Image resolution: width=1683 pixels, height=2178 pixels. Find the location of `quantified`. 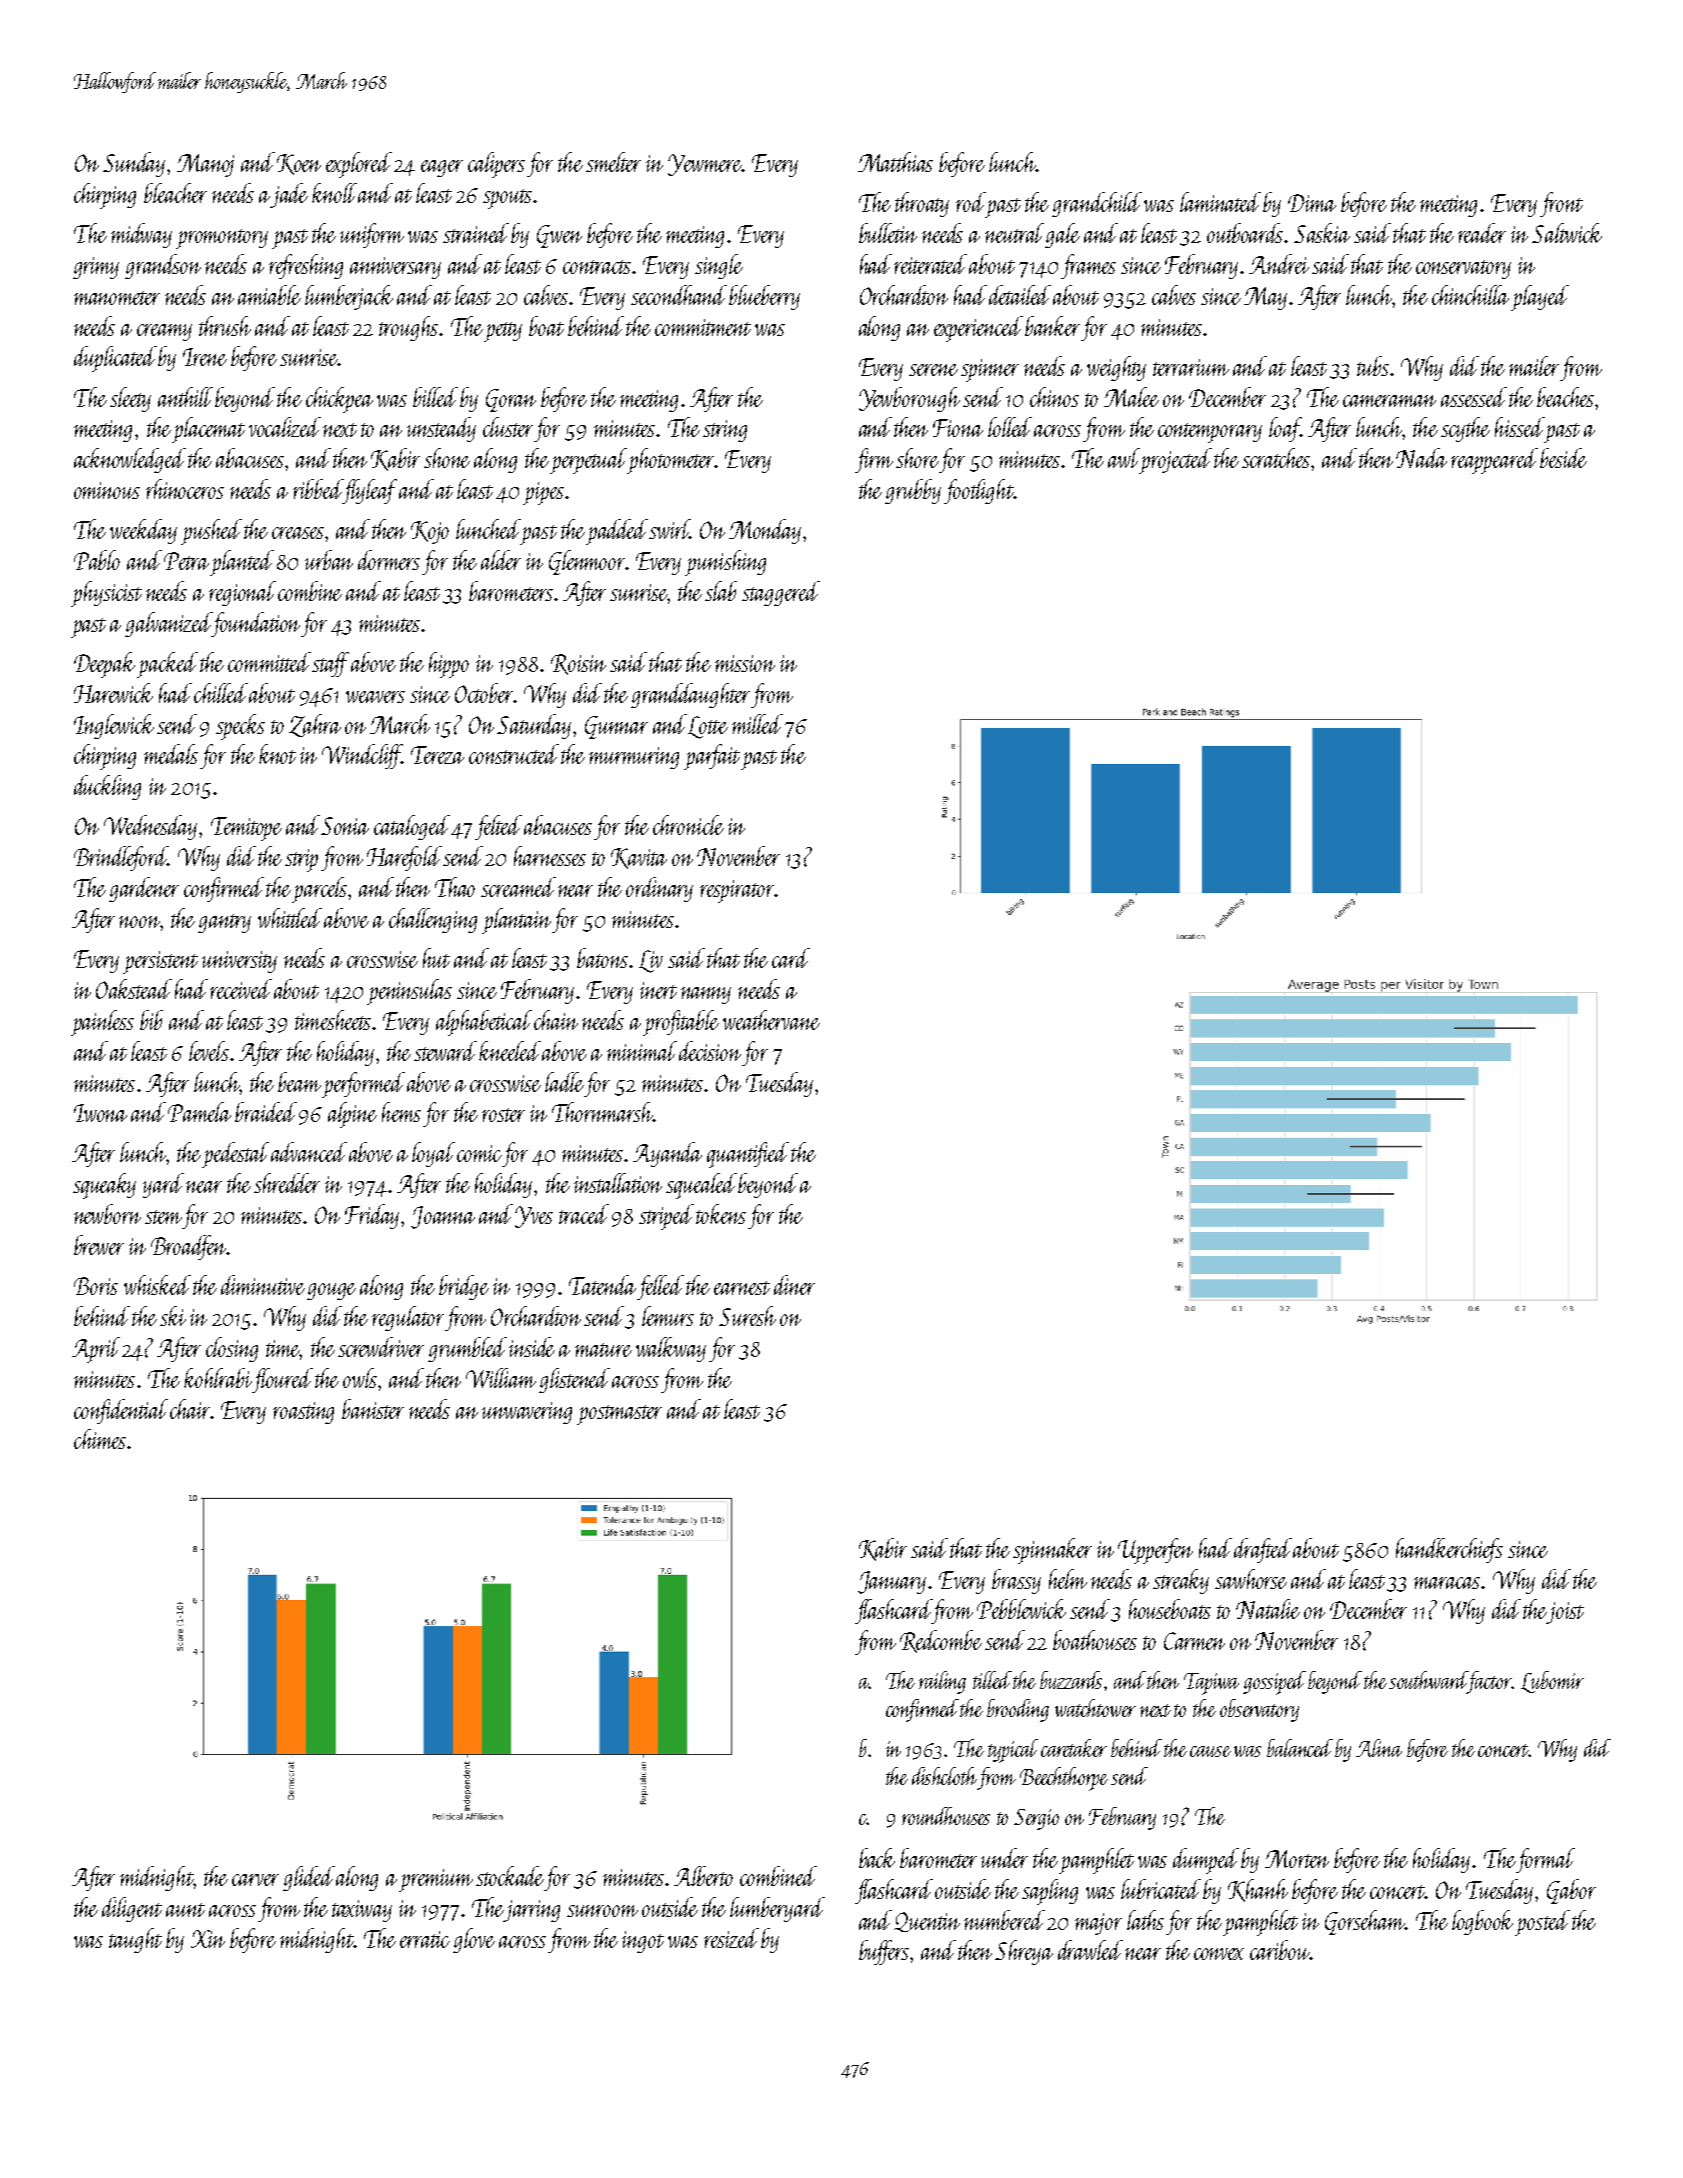

quantified is located at coordinates (748, 1155).
